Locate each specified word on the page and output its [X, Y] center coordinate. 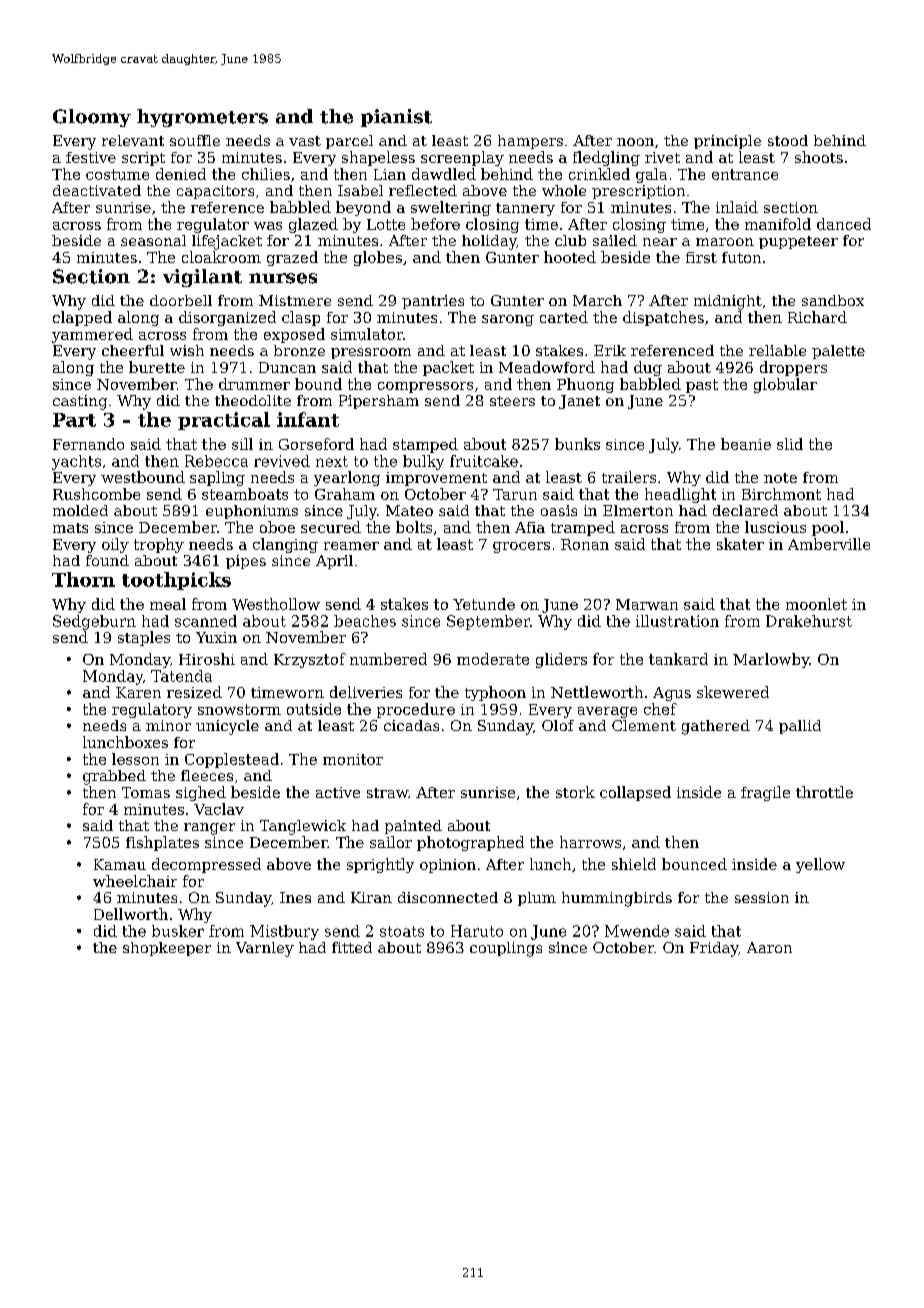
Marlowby [771, 660]
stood [788, 140]
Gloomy [92, 118]
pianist [396, 118]
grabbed [114, 777]
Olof [558, 725]
